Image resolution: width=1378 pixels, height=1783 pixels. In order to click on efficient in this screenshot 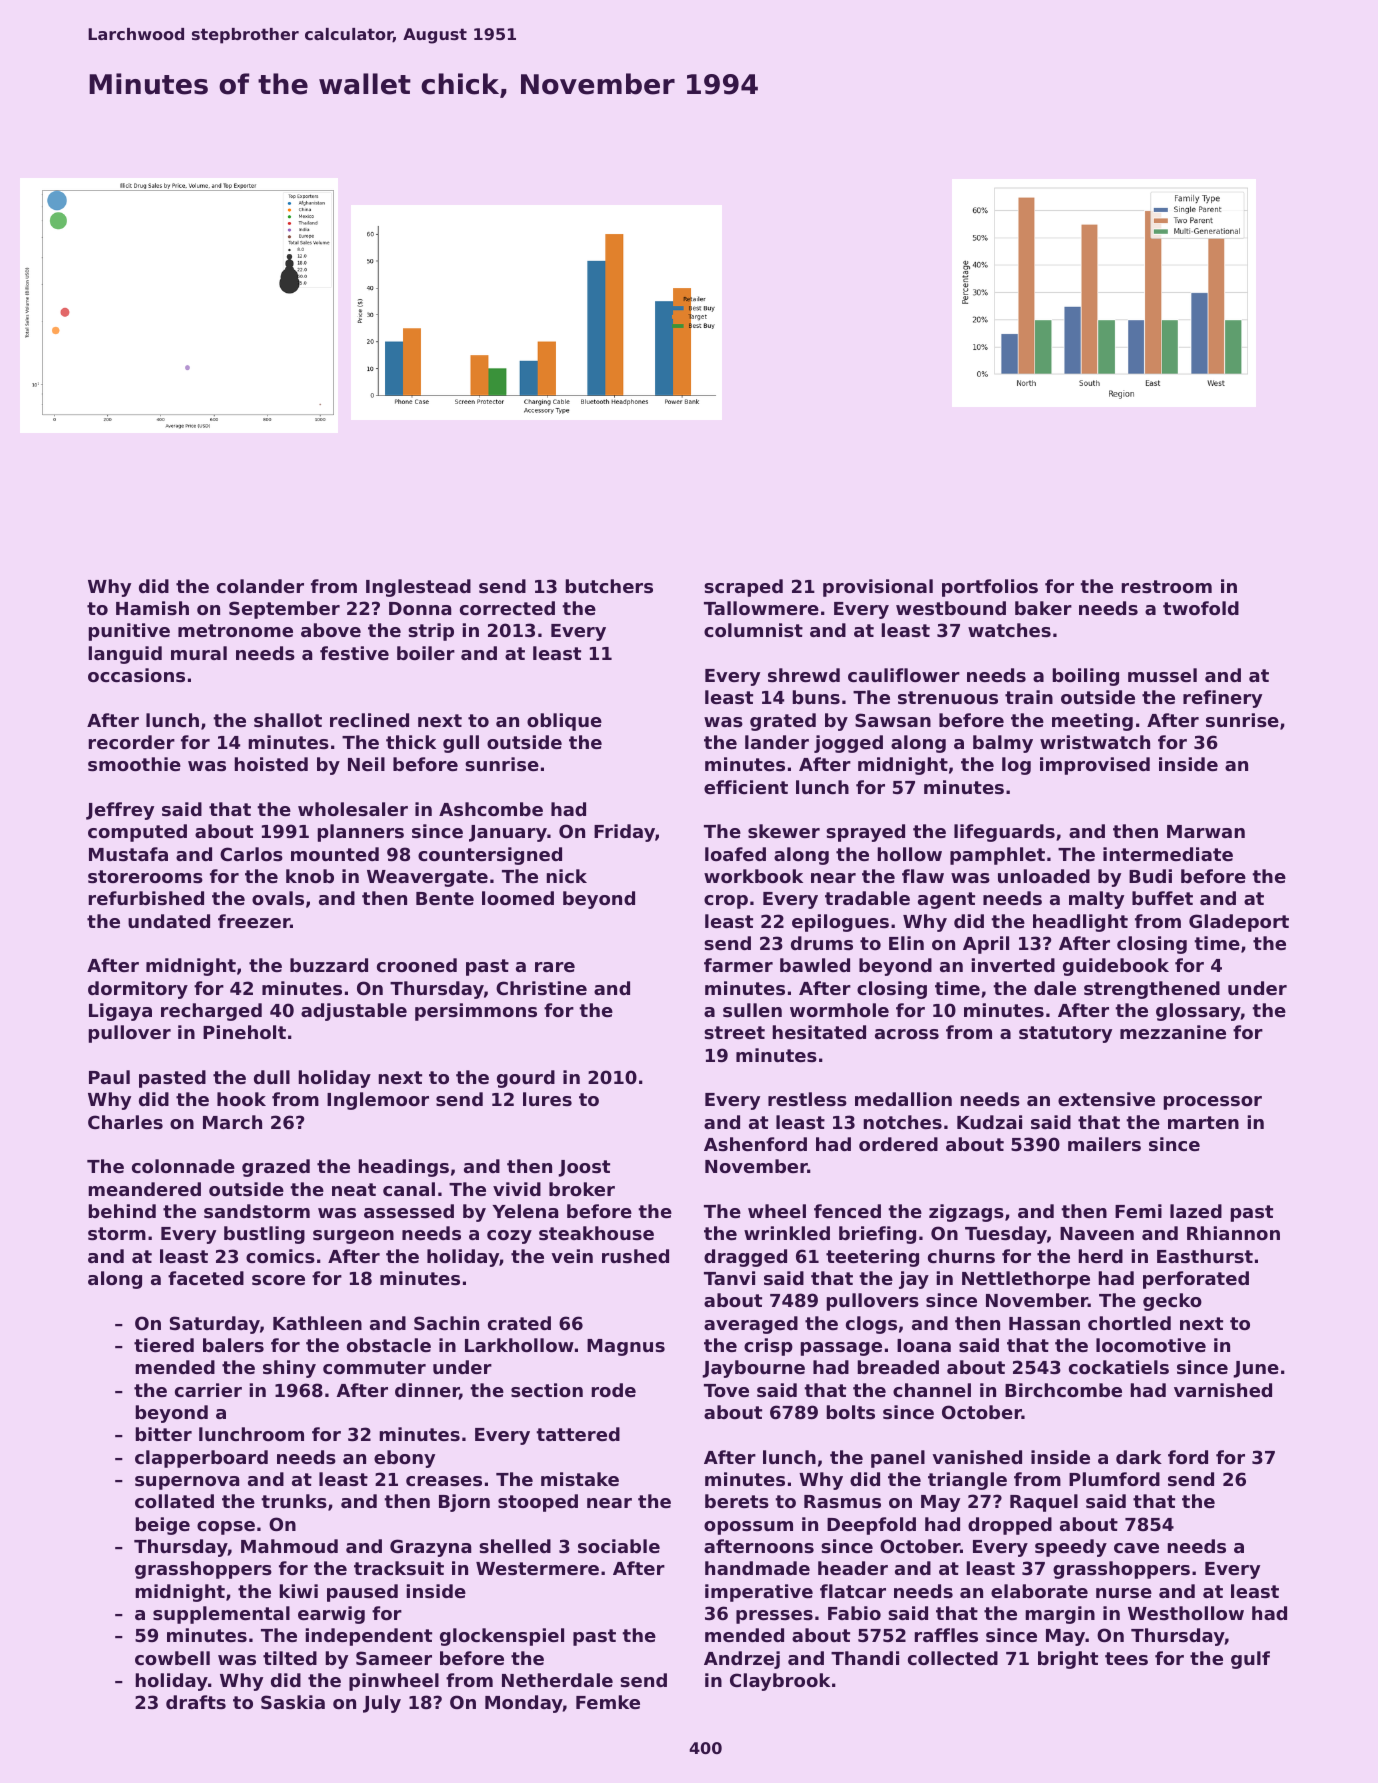, I will do `click(746, 787)`.
